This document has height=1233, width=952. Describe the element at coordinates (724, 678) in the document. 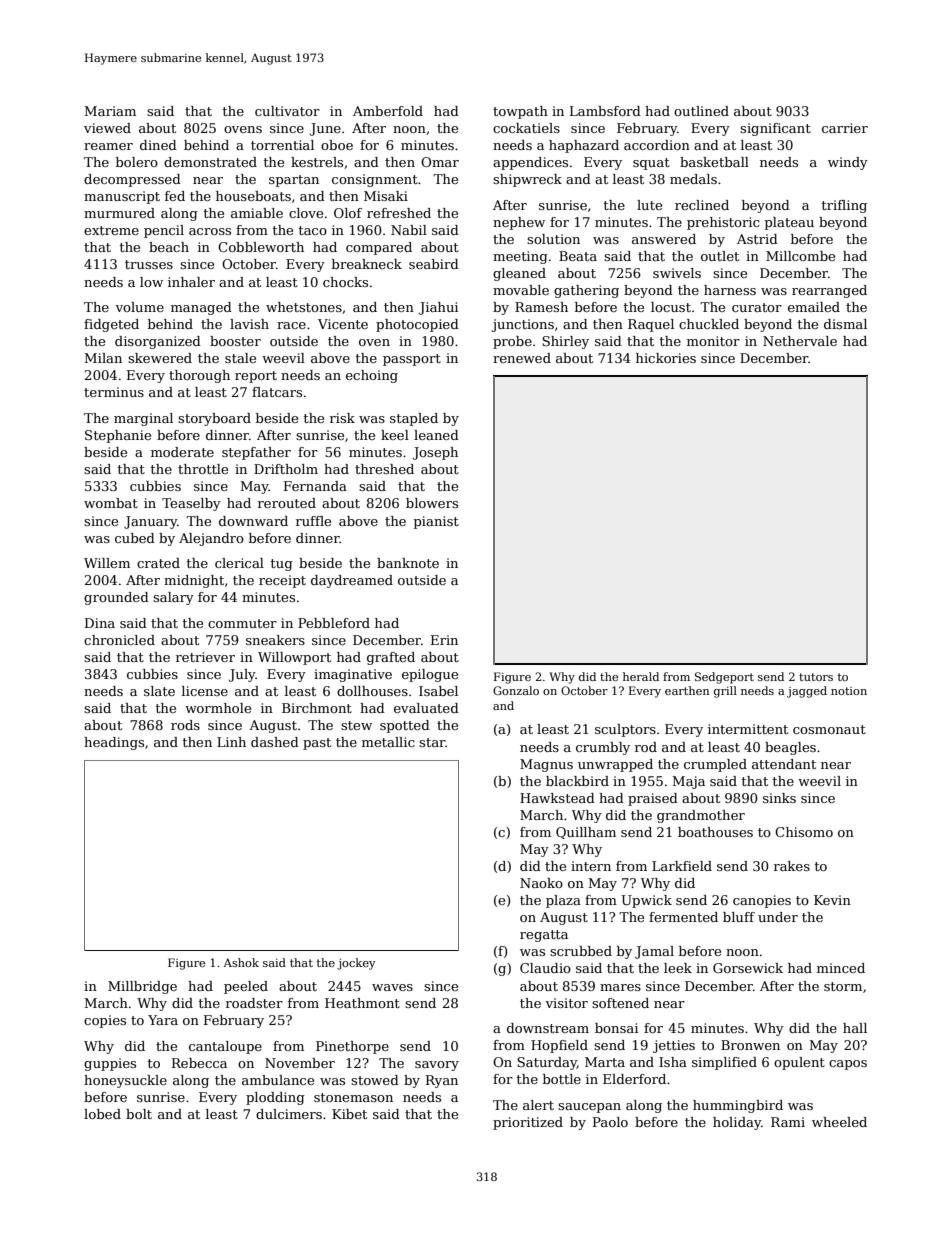

I see `Sedgeport` at that location.
